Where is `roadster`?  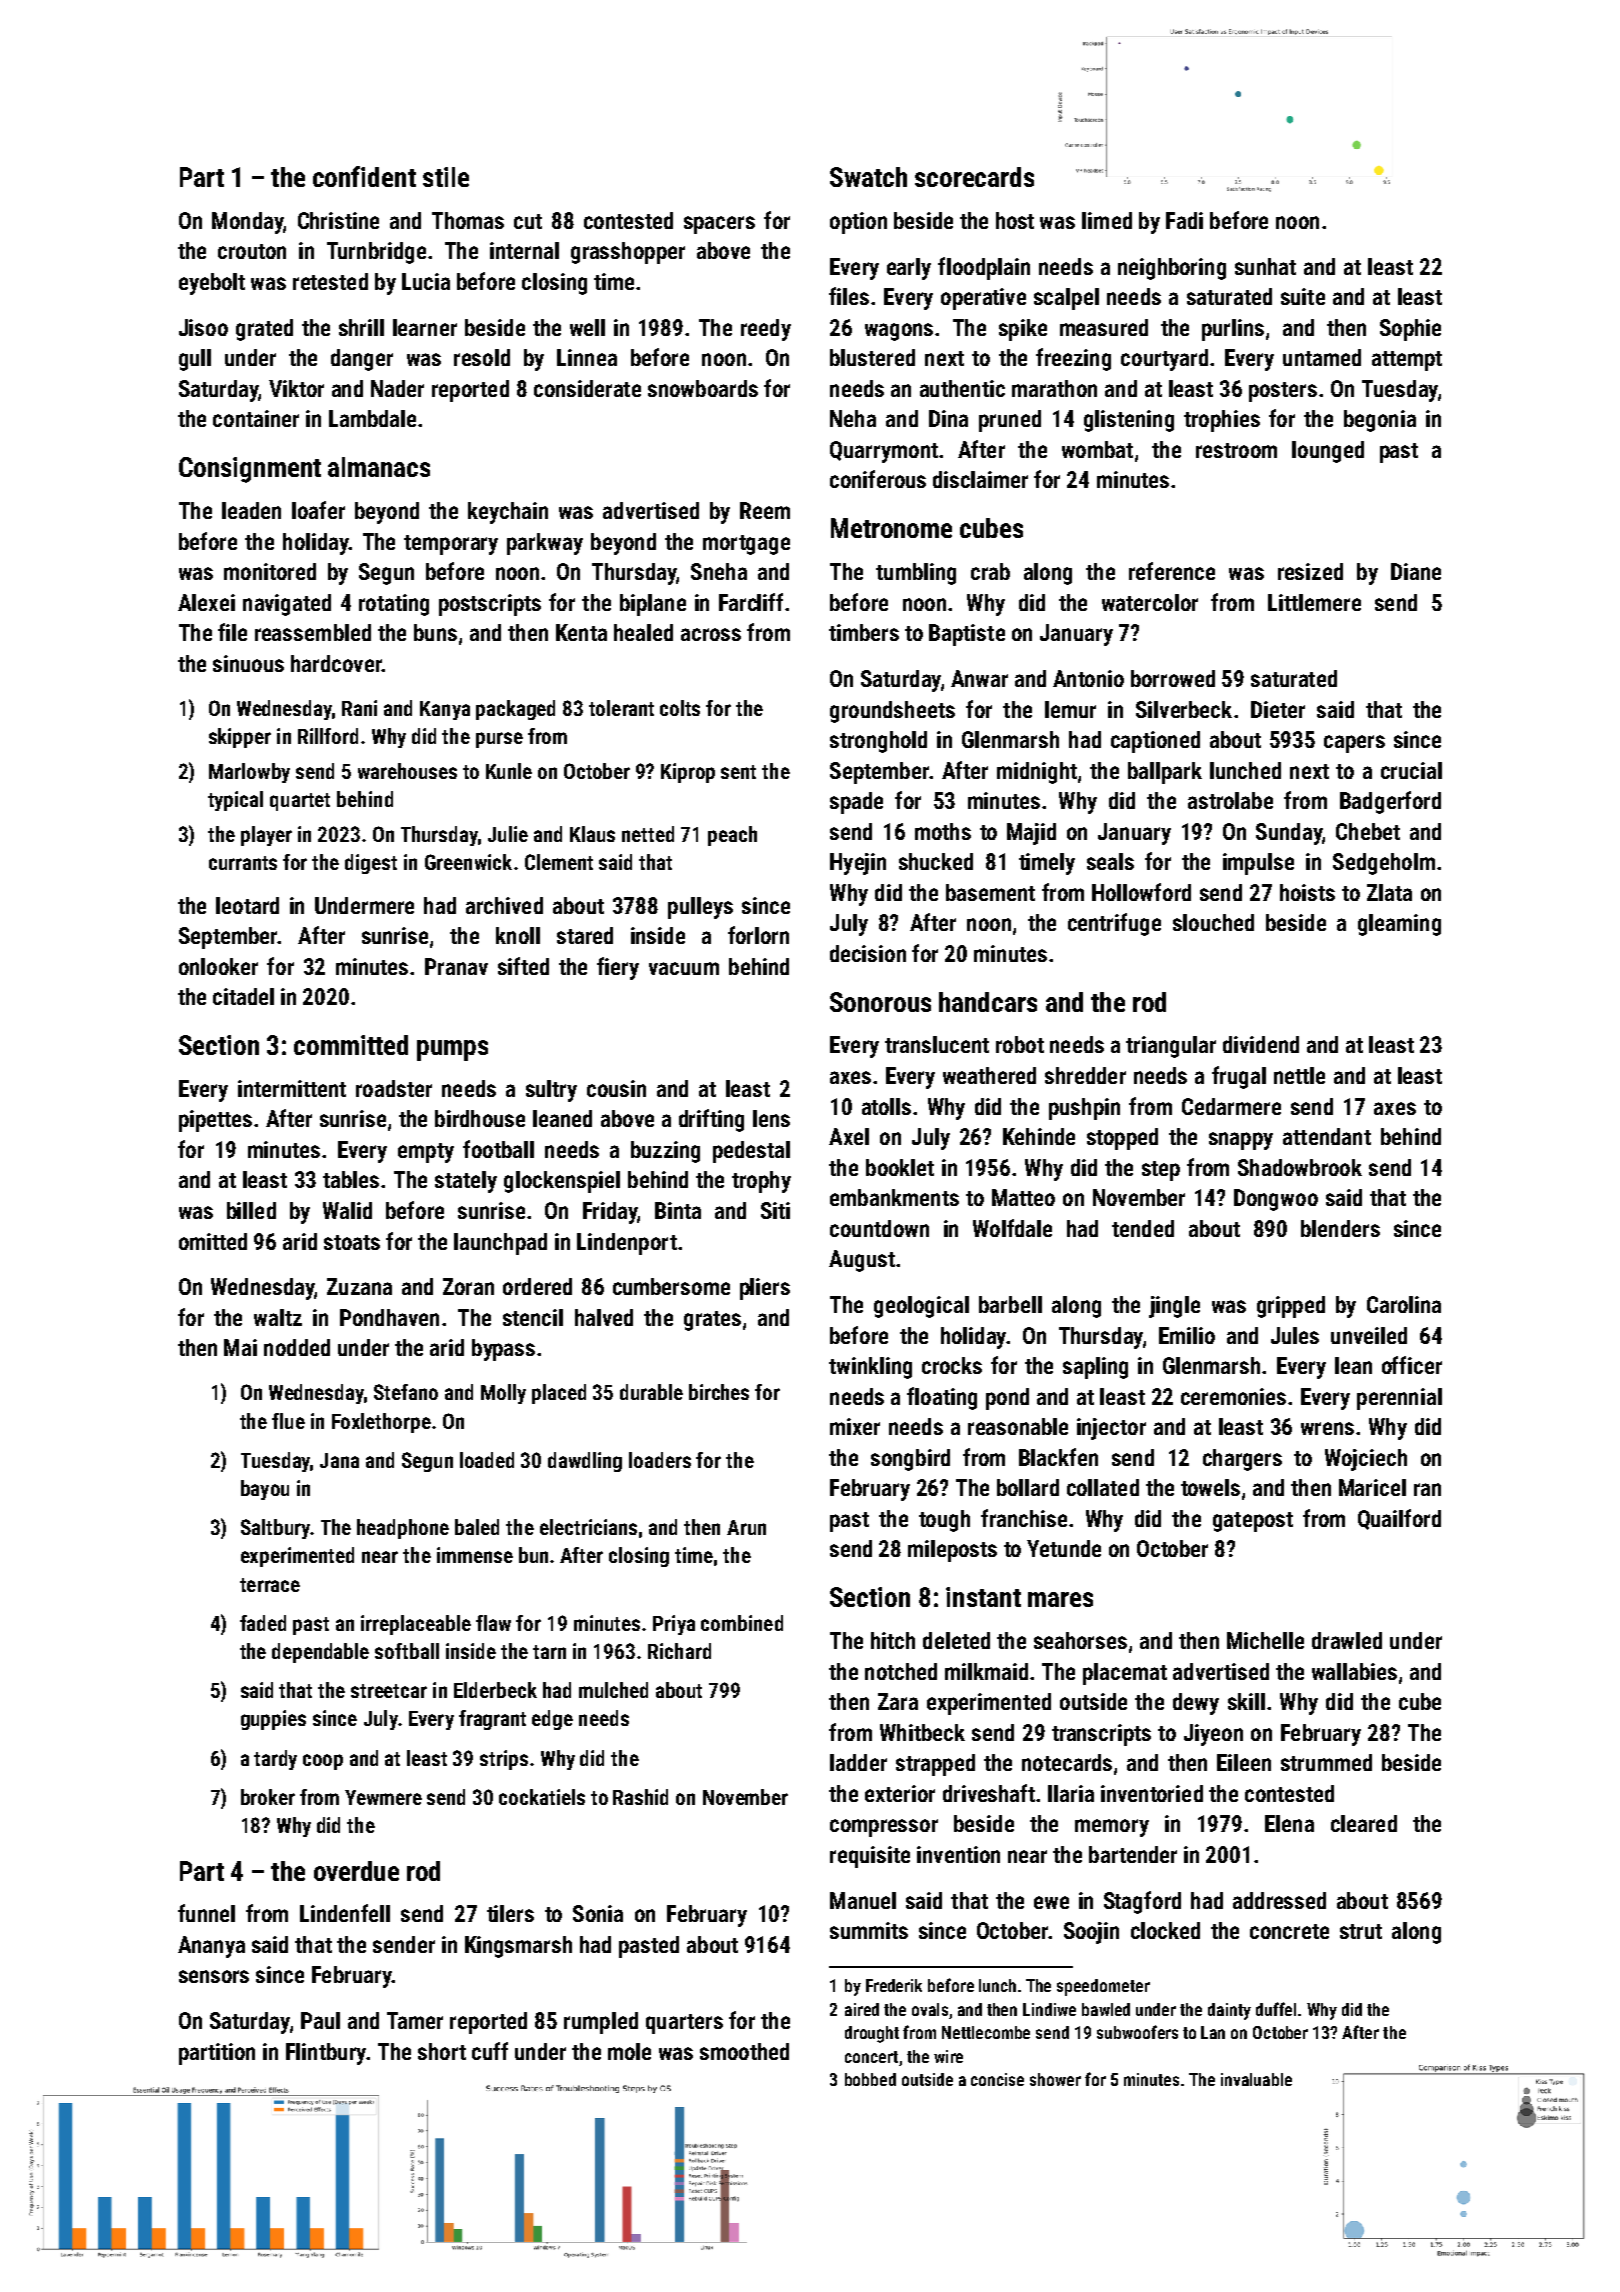
roadster is located at coordinates (394, 1088).
